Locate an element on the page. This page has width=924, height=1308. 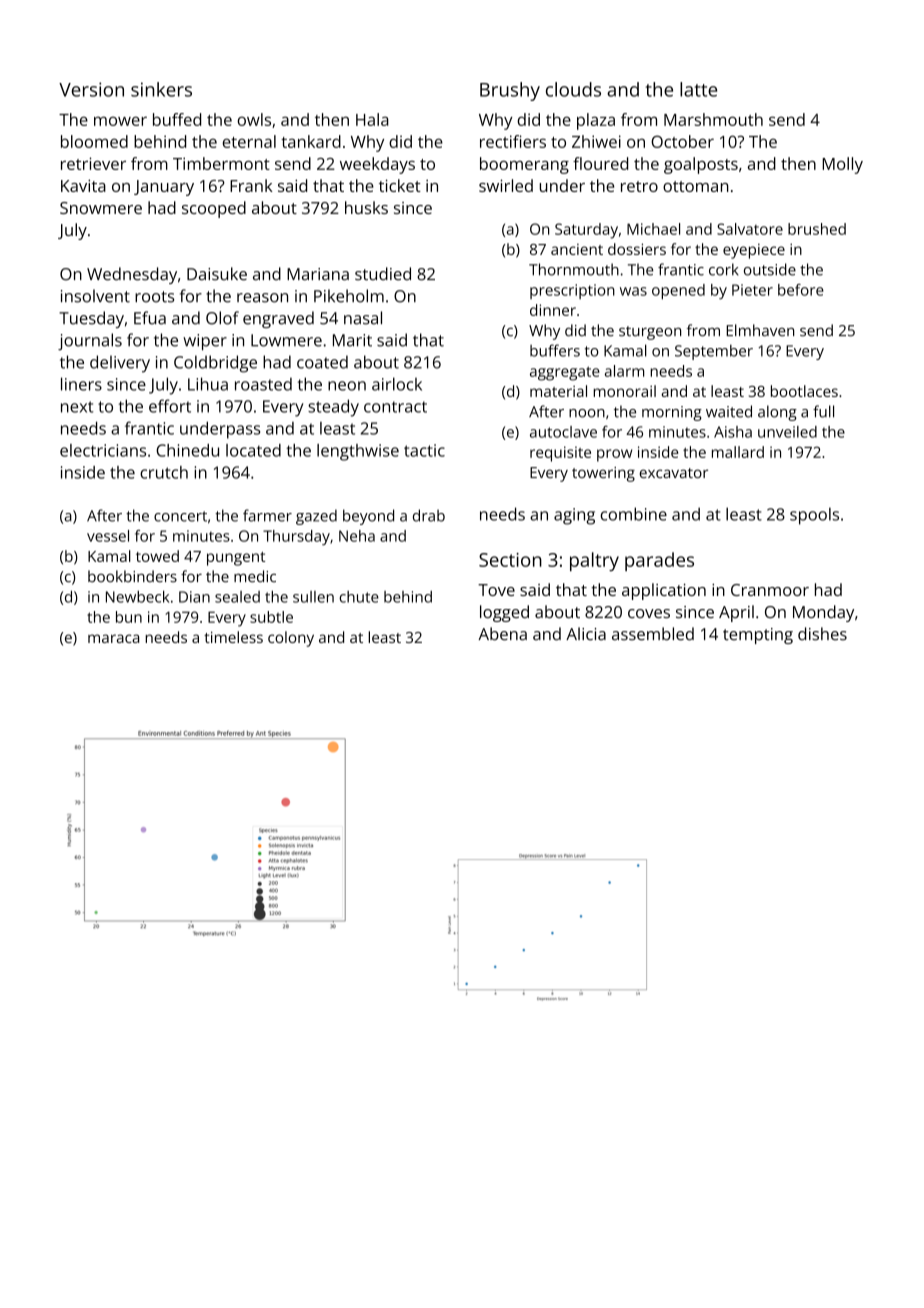
Marit is located at coordinates (352, 340).
